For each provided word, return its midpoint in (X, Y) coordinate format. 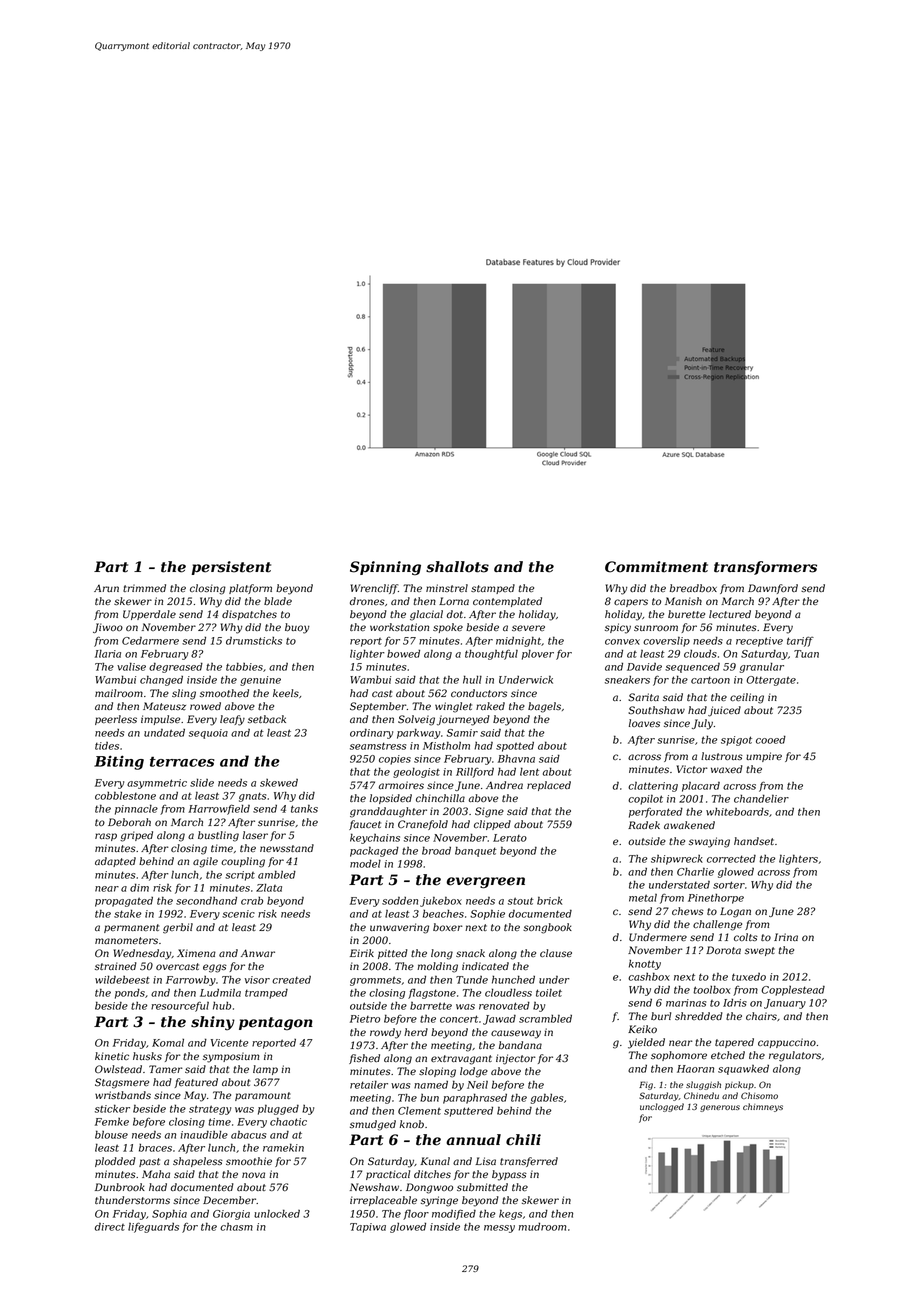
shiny (213, 1023)
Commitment (656, 567)
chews (688, 911)
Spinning (385, 568)
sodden (400, 901)
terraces (182, 762)
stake (127, 913)
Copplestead (793, 990)
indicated (485, 966)
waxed (727, 769)
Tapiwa (368, 1228)
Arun (106, 588)
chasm (236, 1227)
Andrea (504, 785)
